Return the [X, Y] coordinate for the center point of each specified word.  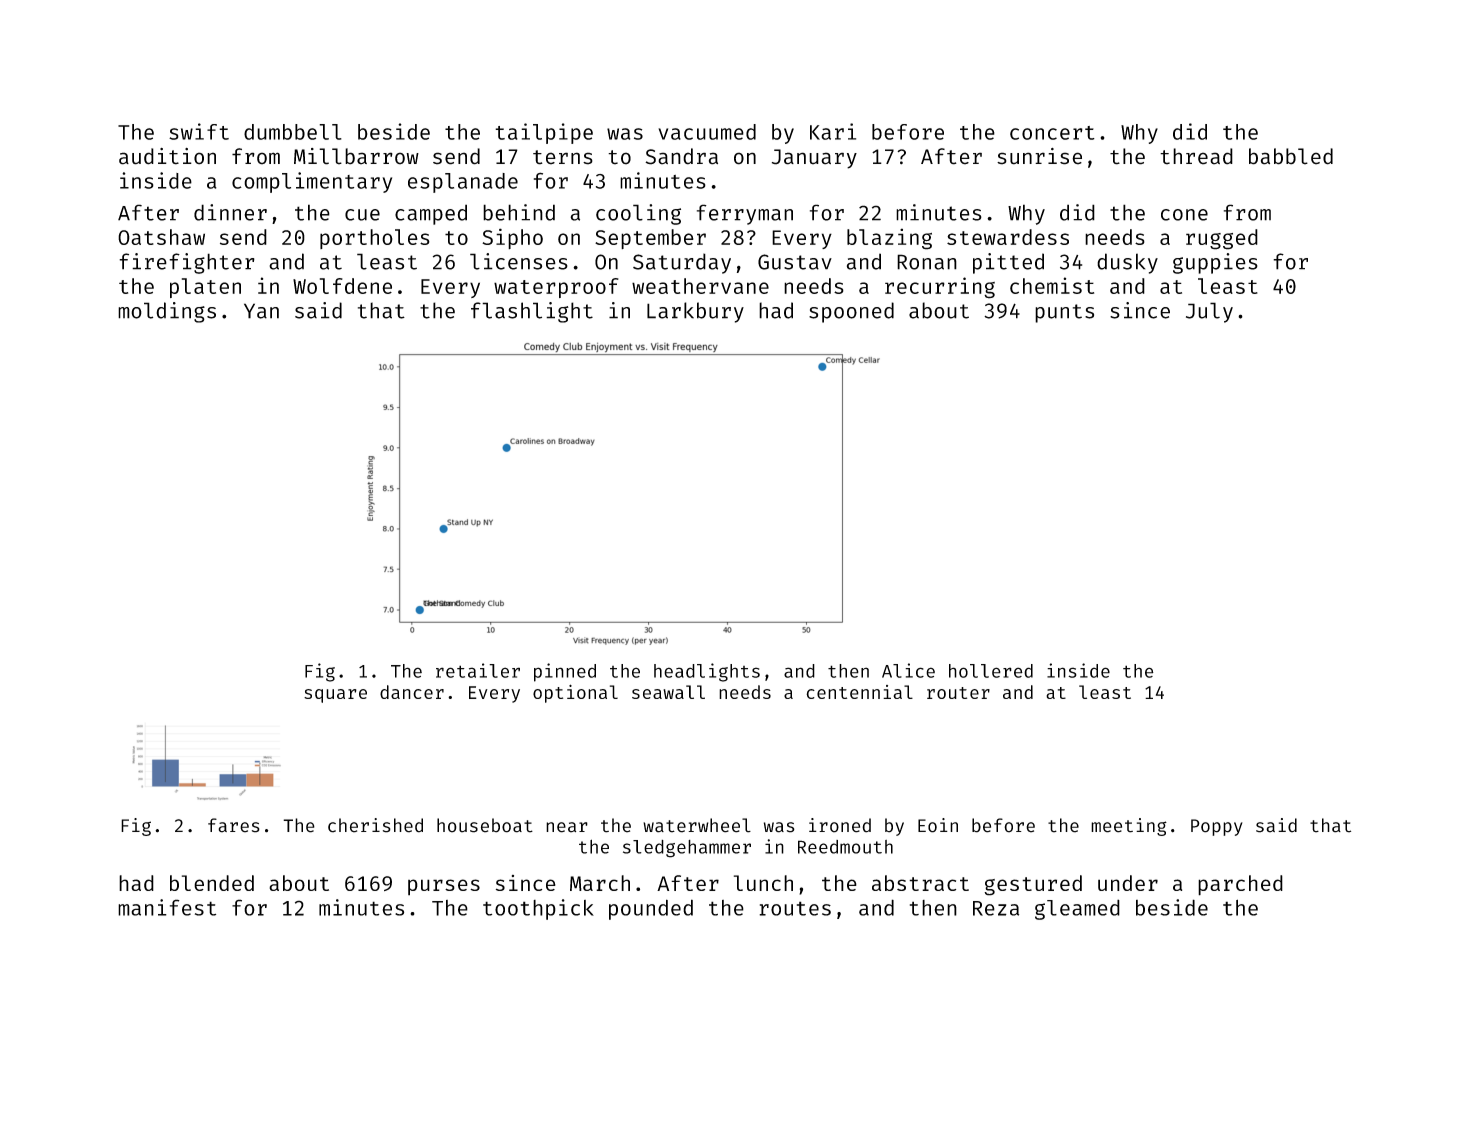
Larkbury [695, 312]
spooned [851, 312]
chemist [1052, 285]
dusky [1127, 263]
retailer [478, 670]
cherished [375, 825]
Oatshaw [161, 237]
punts [1064, 313]
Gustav [795, 262]
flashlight [532, 312]
